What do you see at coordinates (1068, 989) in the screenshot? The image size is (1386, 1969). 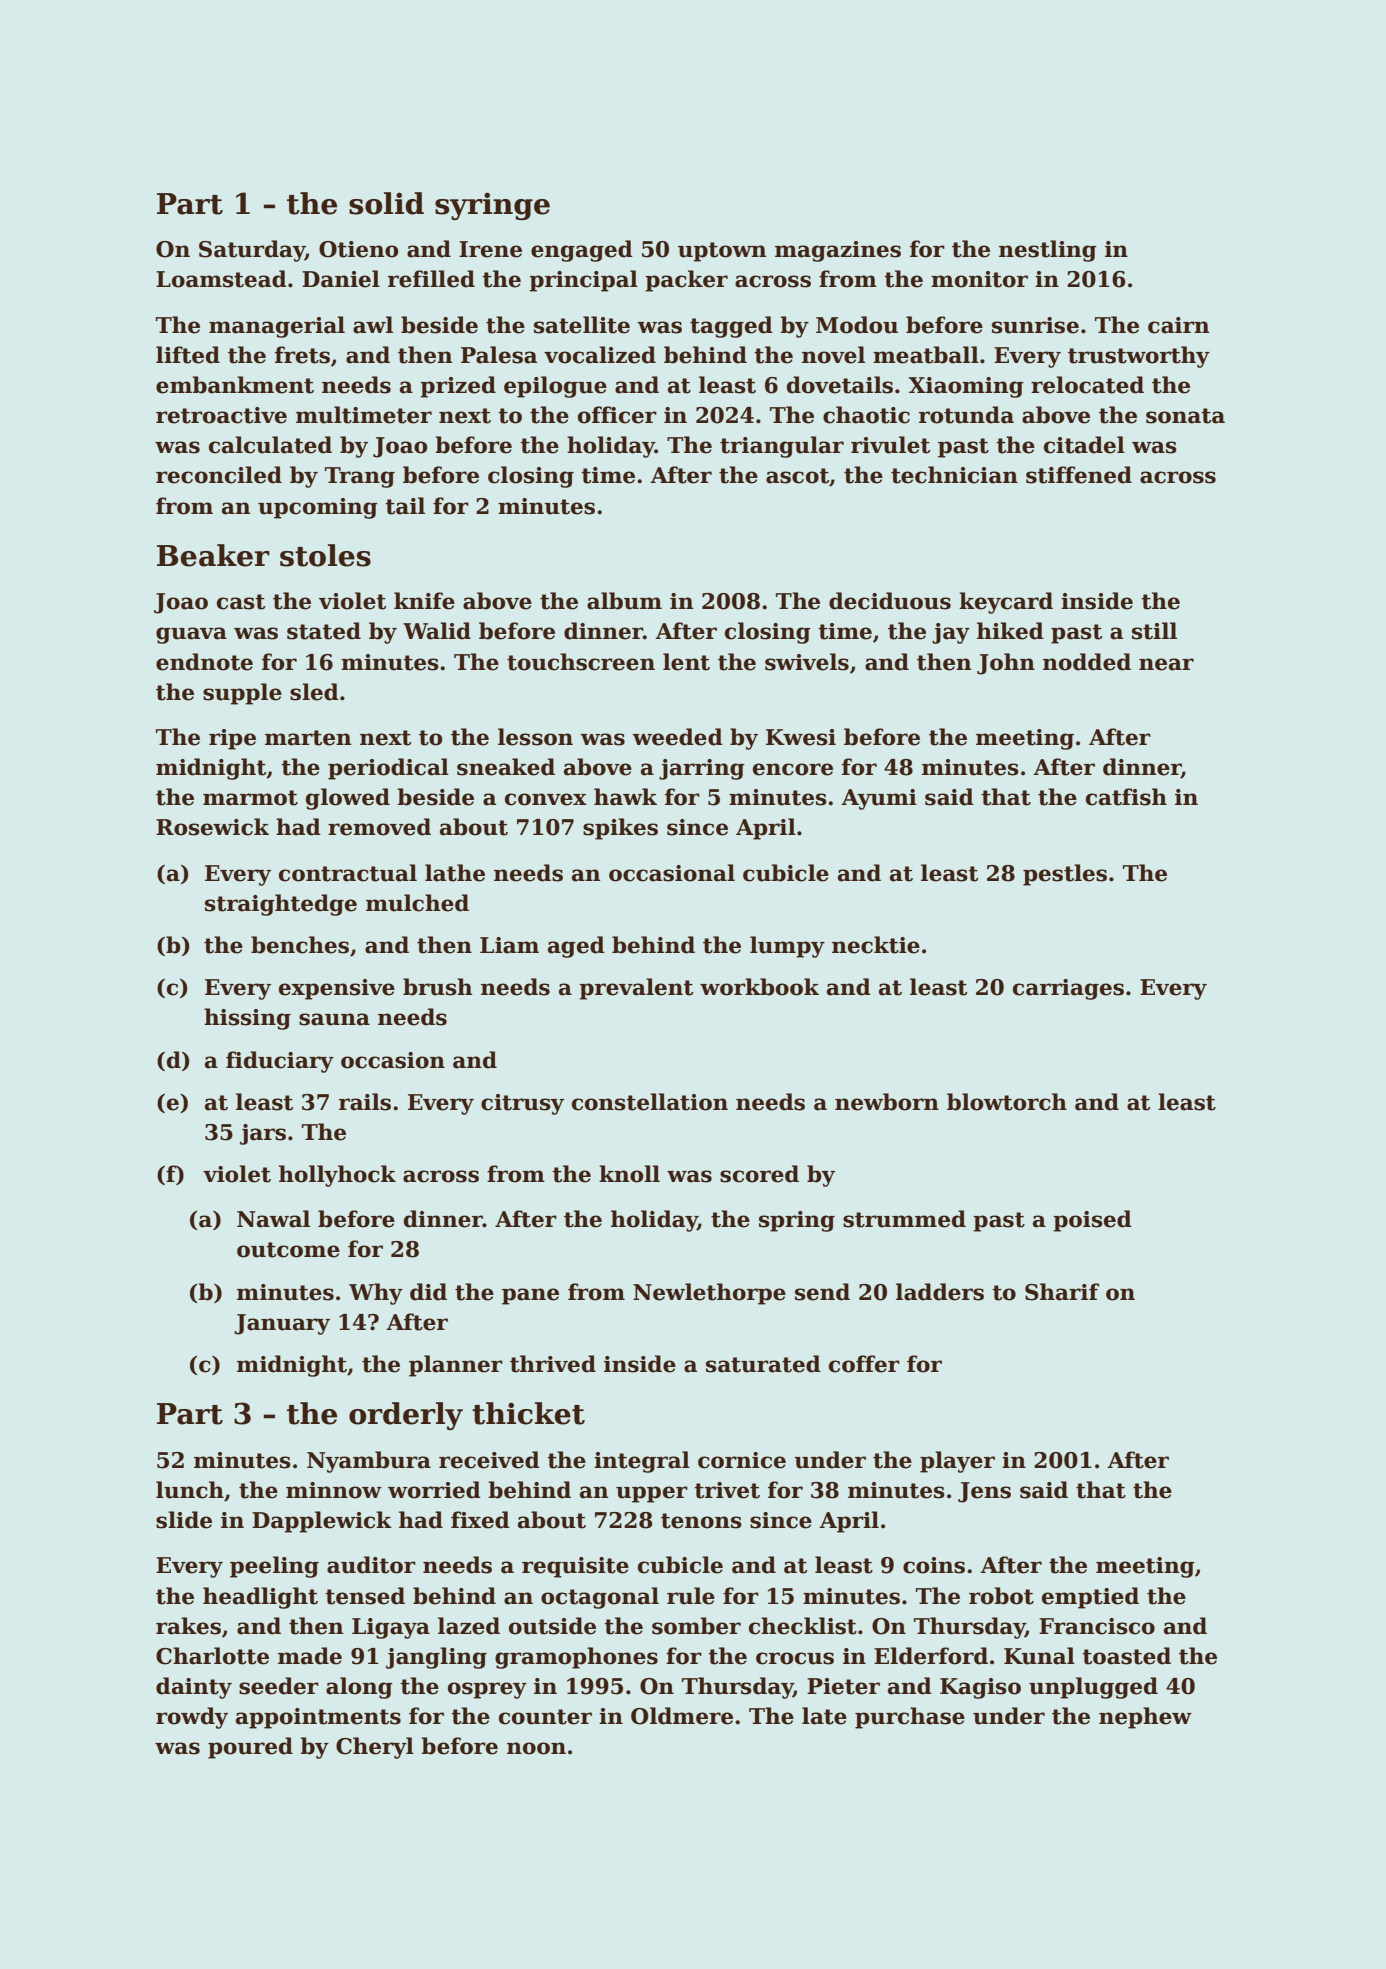 I see `carriages` at bounding box center [1068, 989].
